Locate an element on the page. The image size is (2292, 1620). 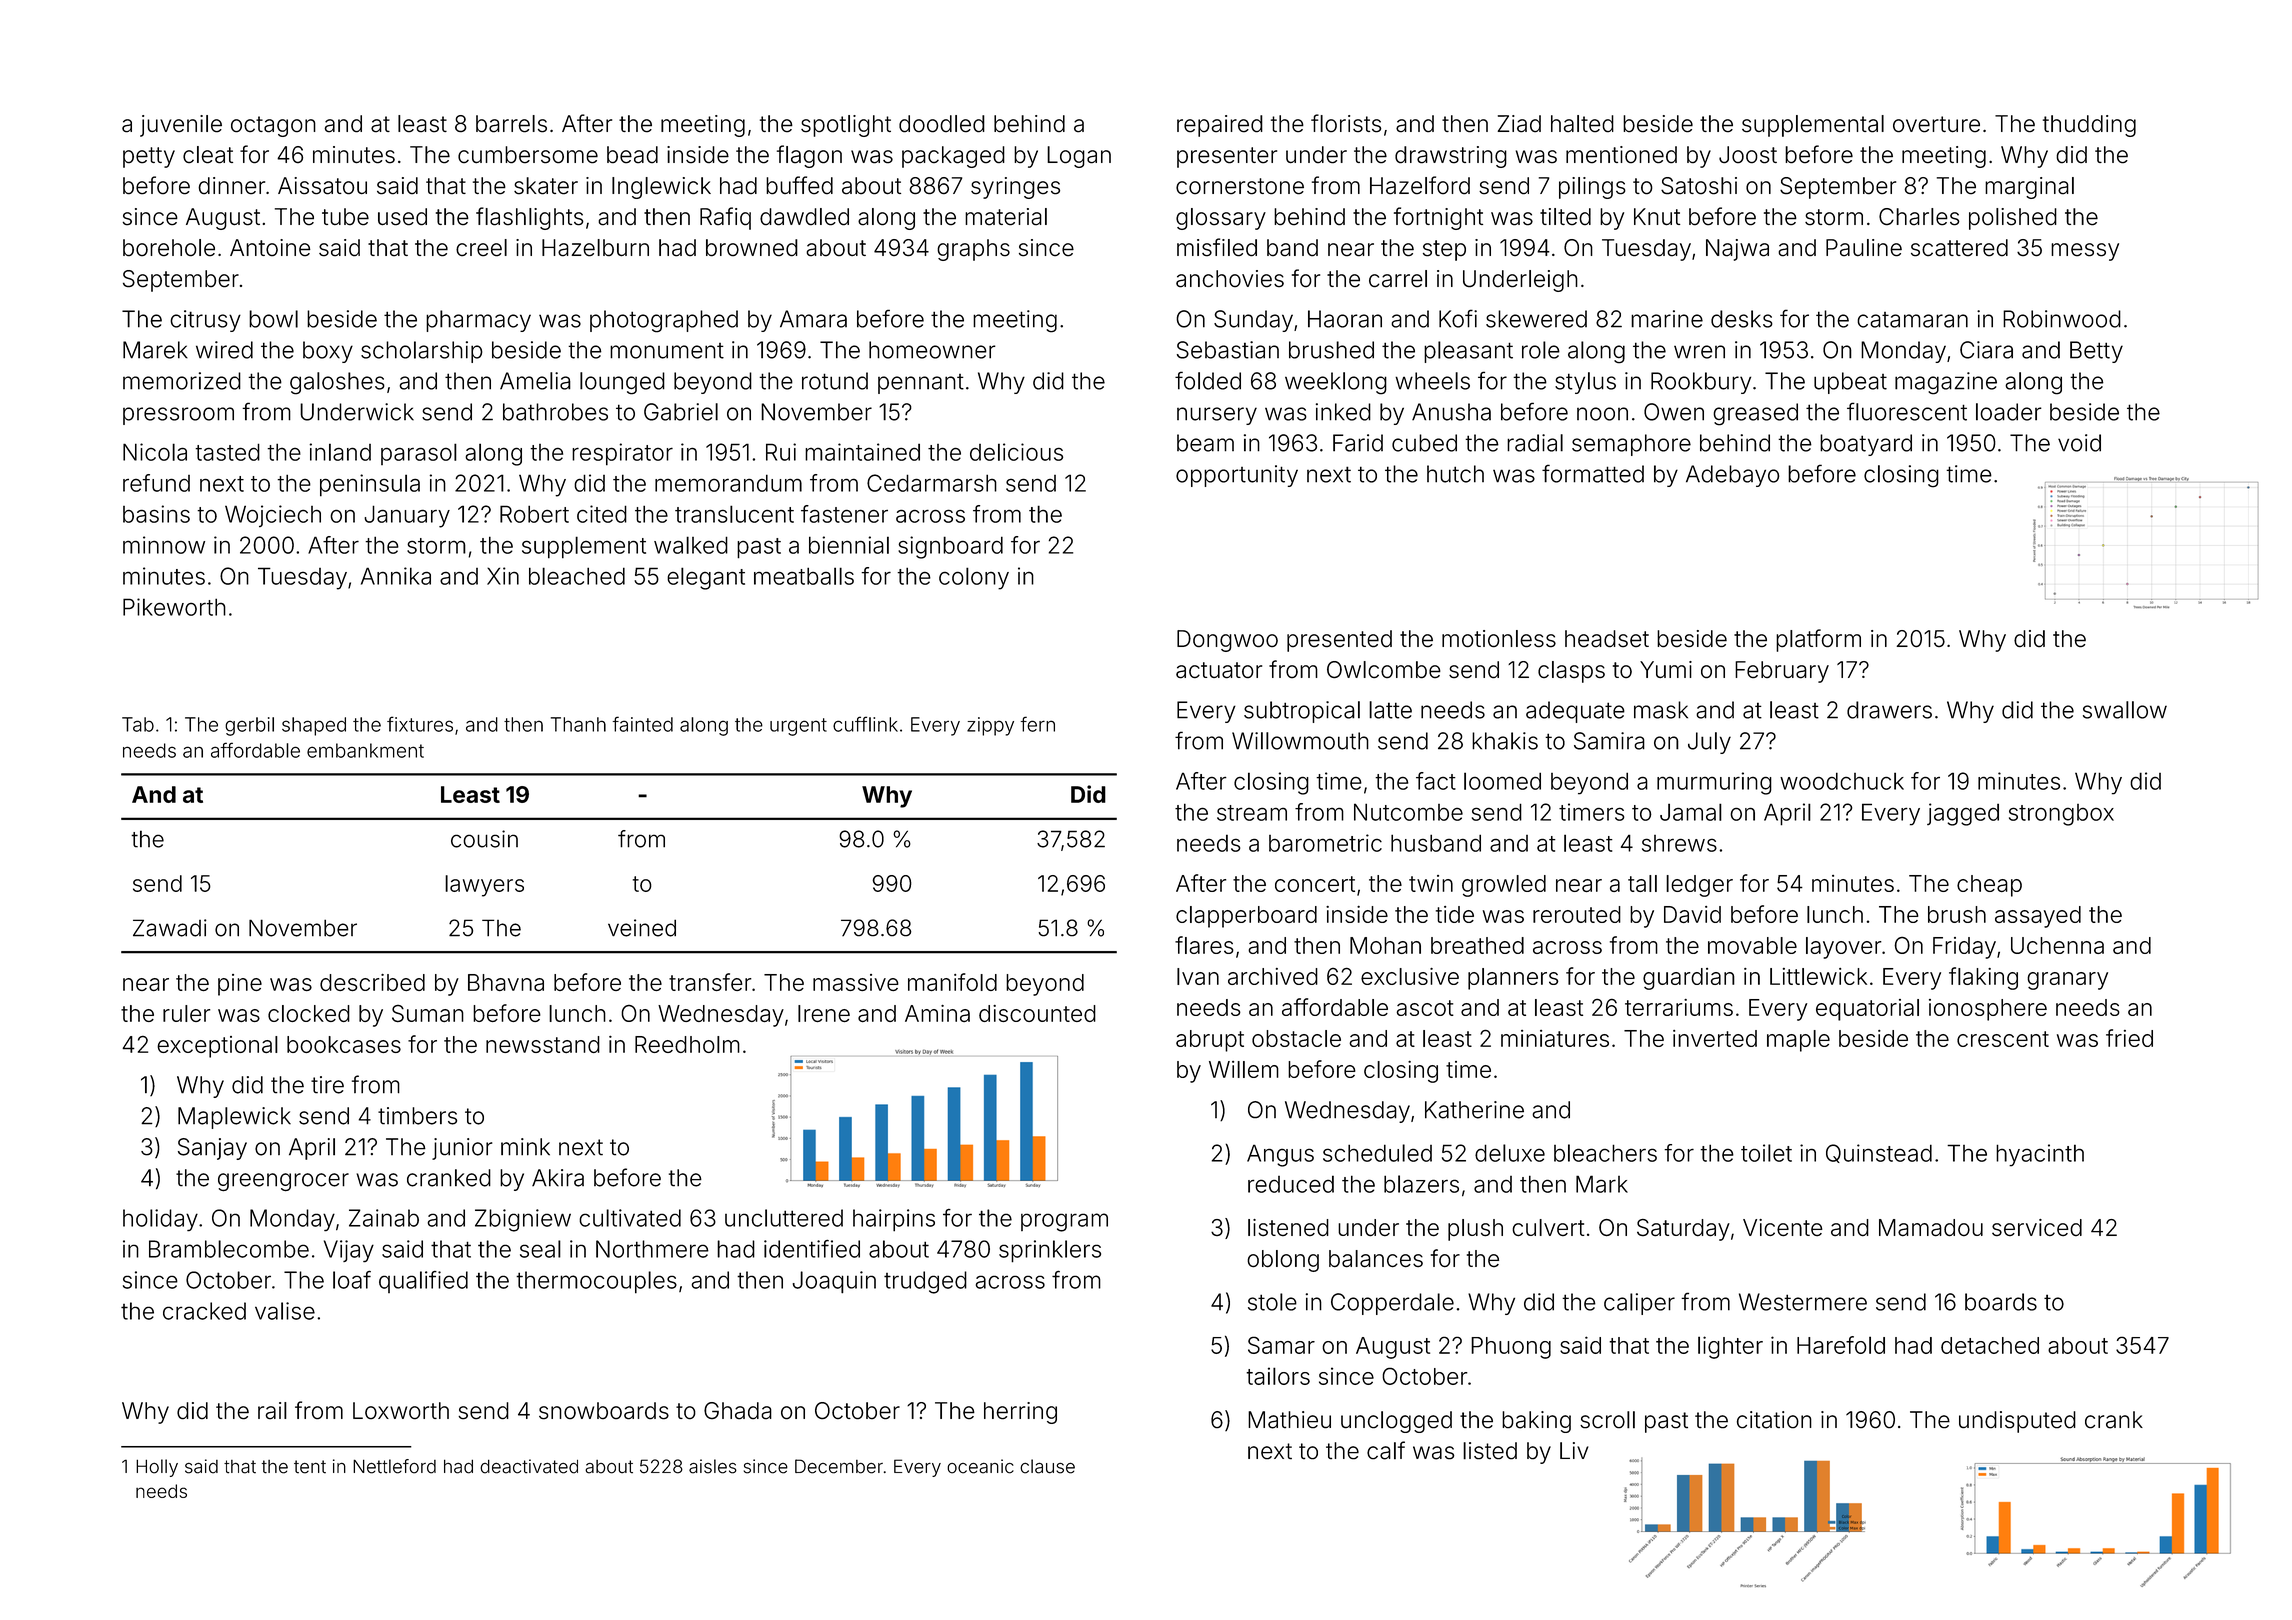
Dongwoo is located at coordinates (1227, 641).
